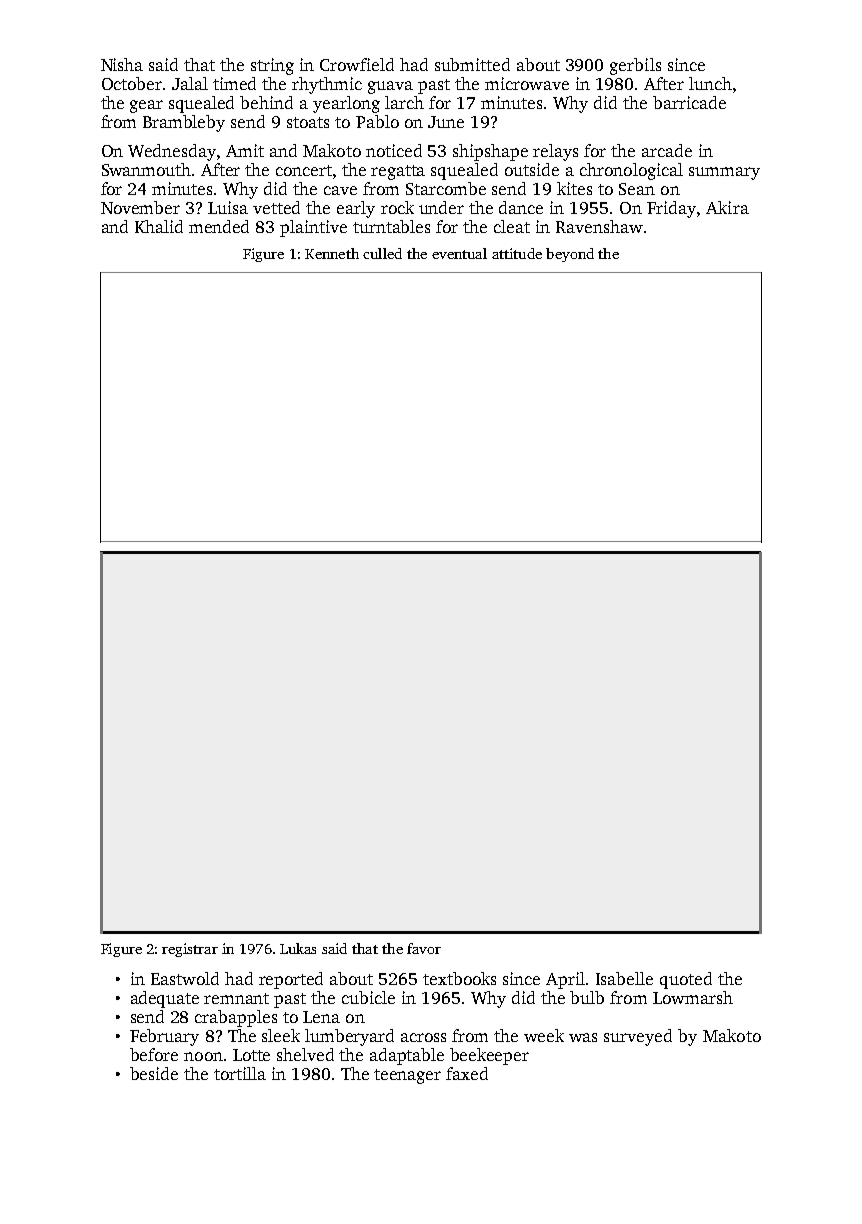 This image has height=1224, width=862. Describe the element at coordinates (667, 150) in the image. I see `arcade` at that location.
